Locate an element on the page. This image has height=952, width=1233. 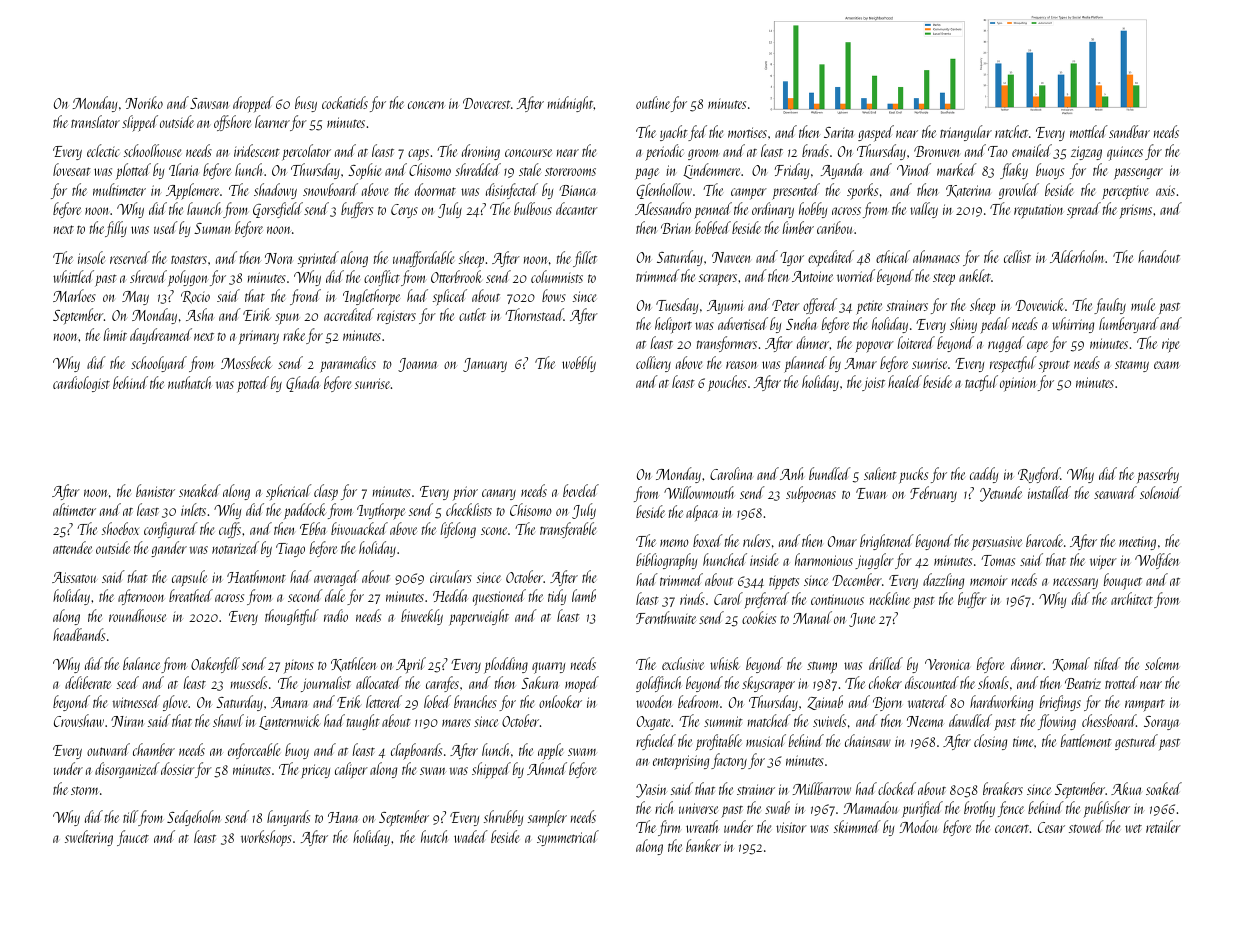
workshops is located at coordinates (266, 838).
